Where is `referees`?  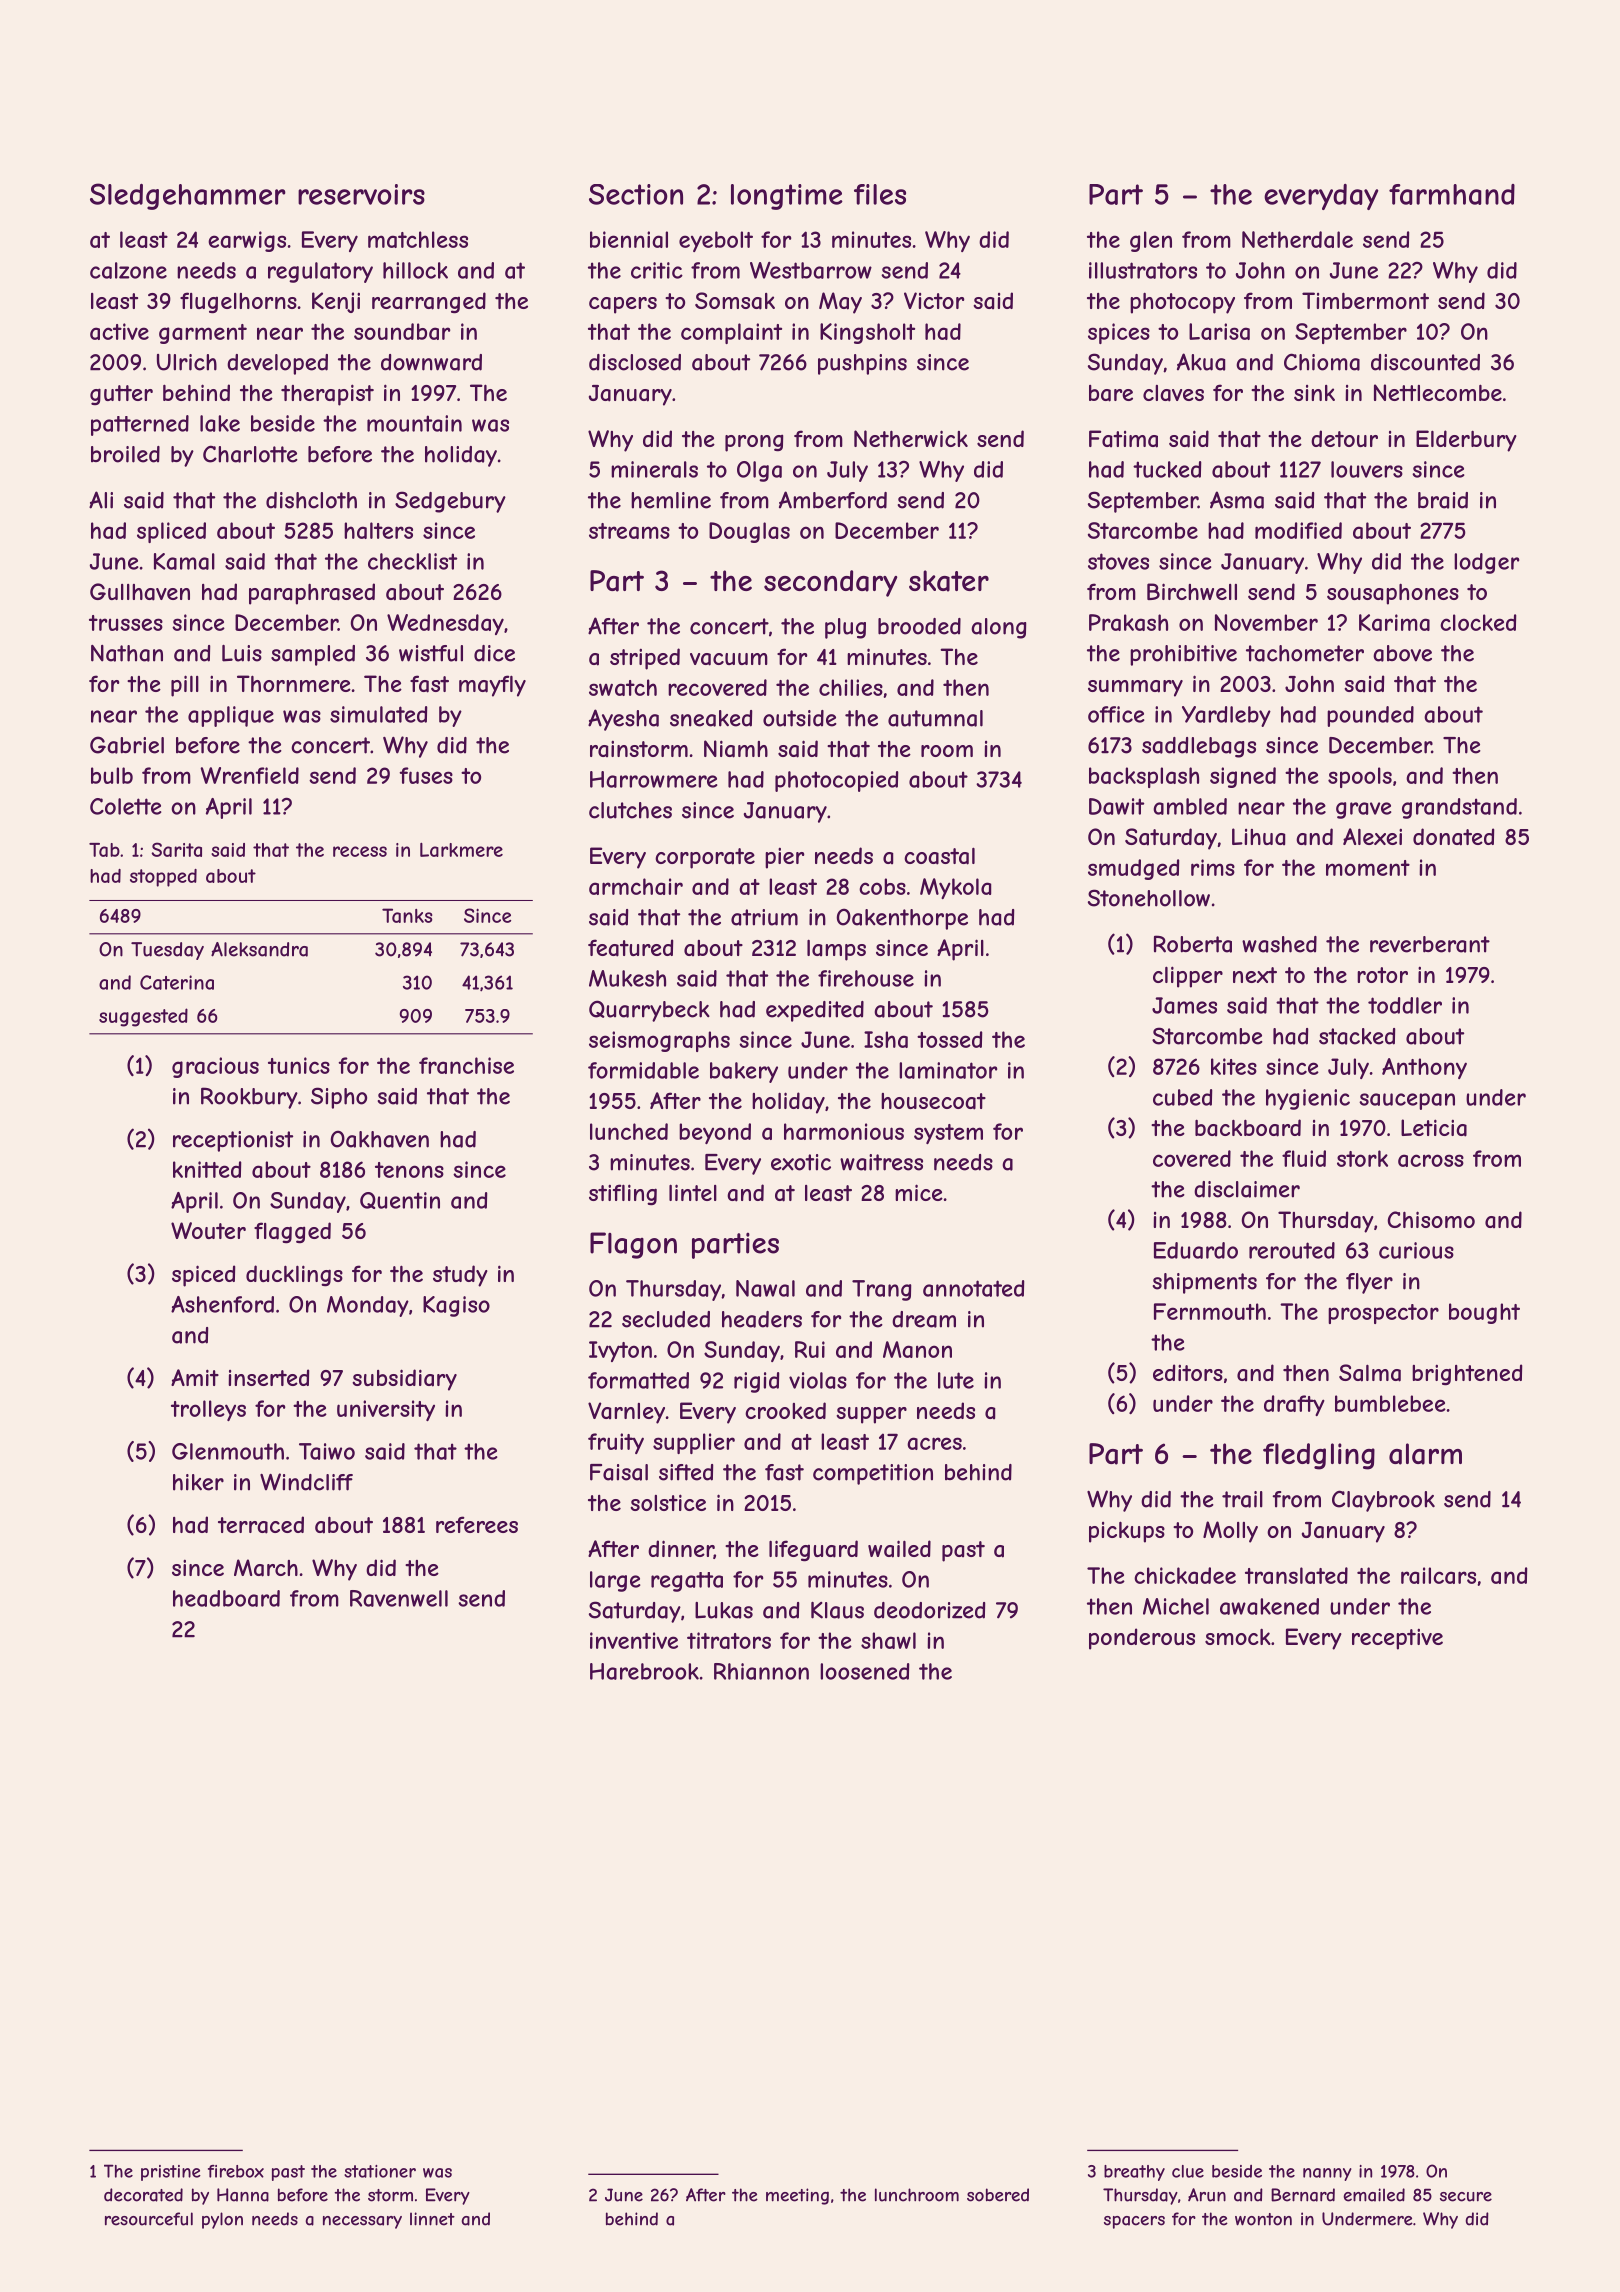
referees is located at coordinates (477, 1524).
